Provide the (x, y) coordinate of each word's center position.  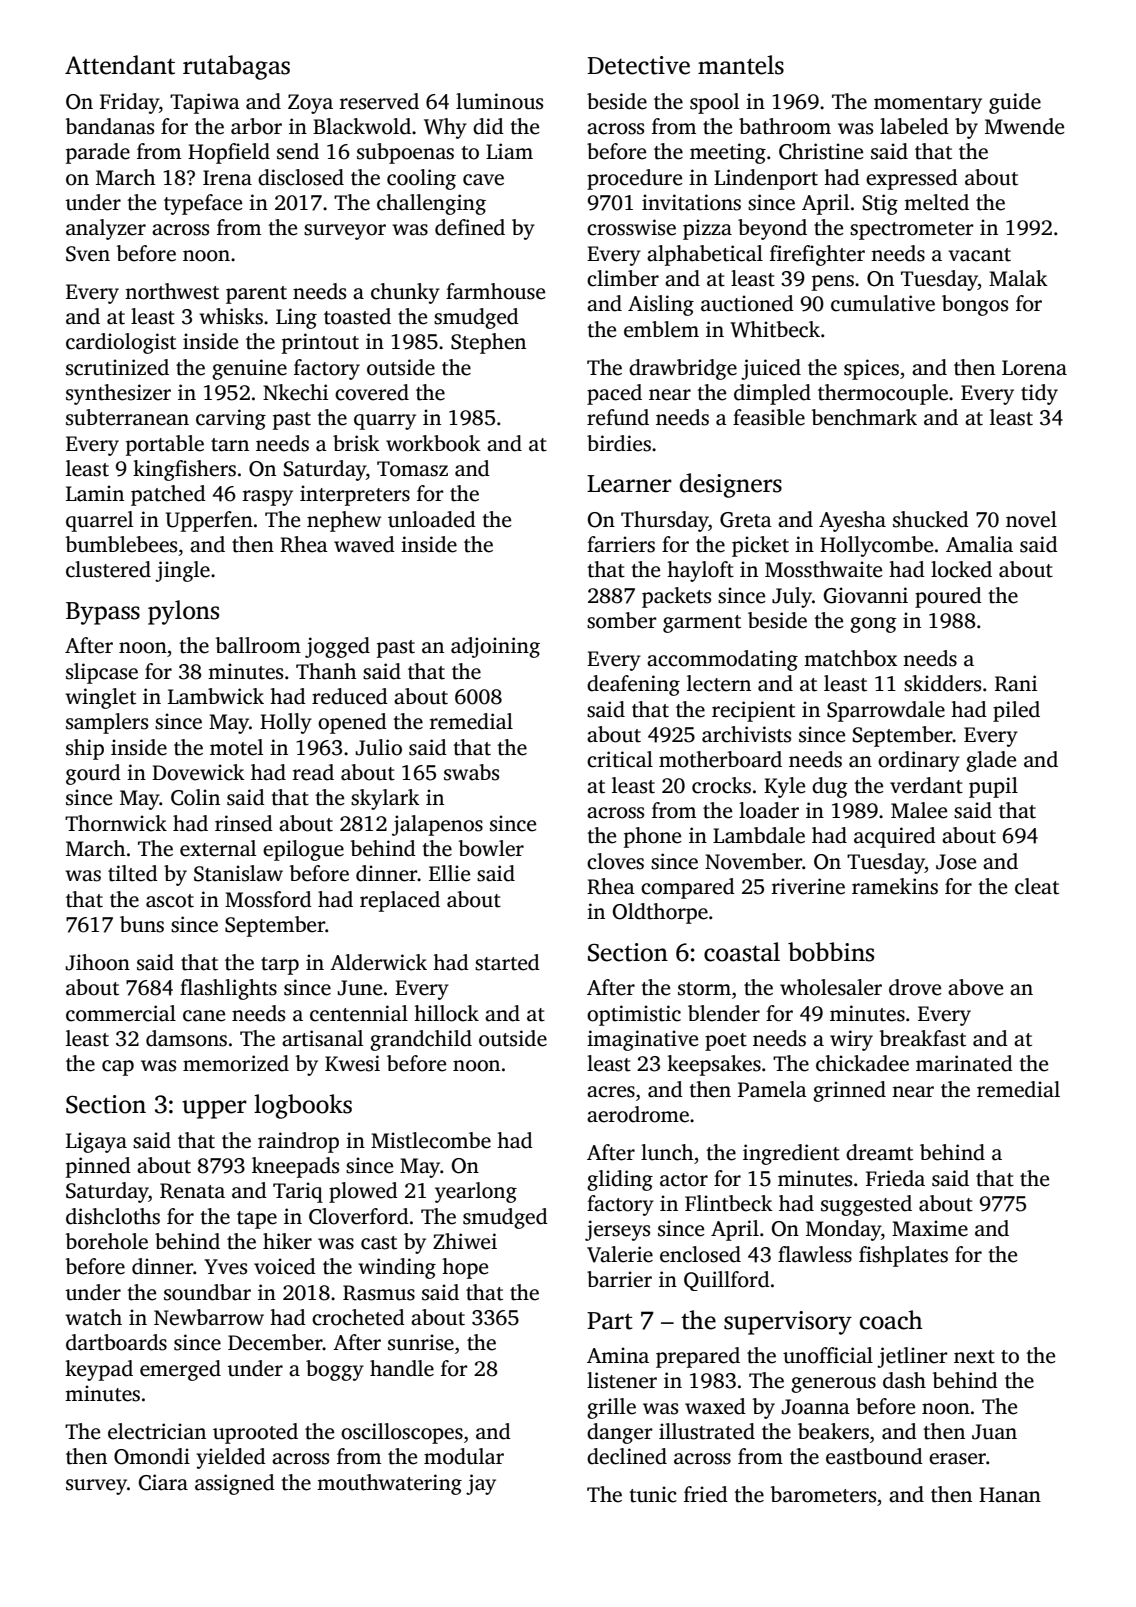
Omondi (152, 1456)
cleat (1037, 886)
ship (85, 749)
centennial (359, 1013)
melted (936, 202)
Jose (956, 862)
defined (470, 227)
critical (620, 759)
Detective (638, 65)
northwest (172, 291)
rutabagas (236, 67)
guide (1015, 103)
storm (704, 989)
